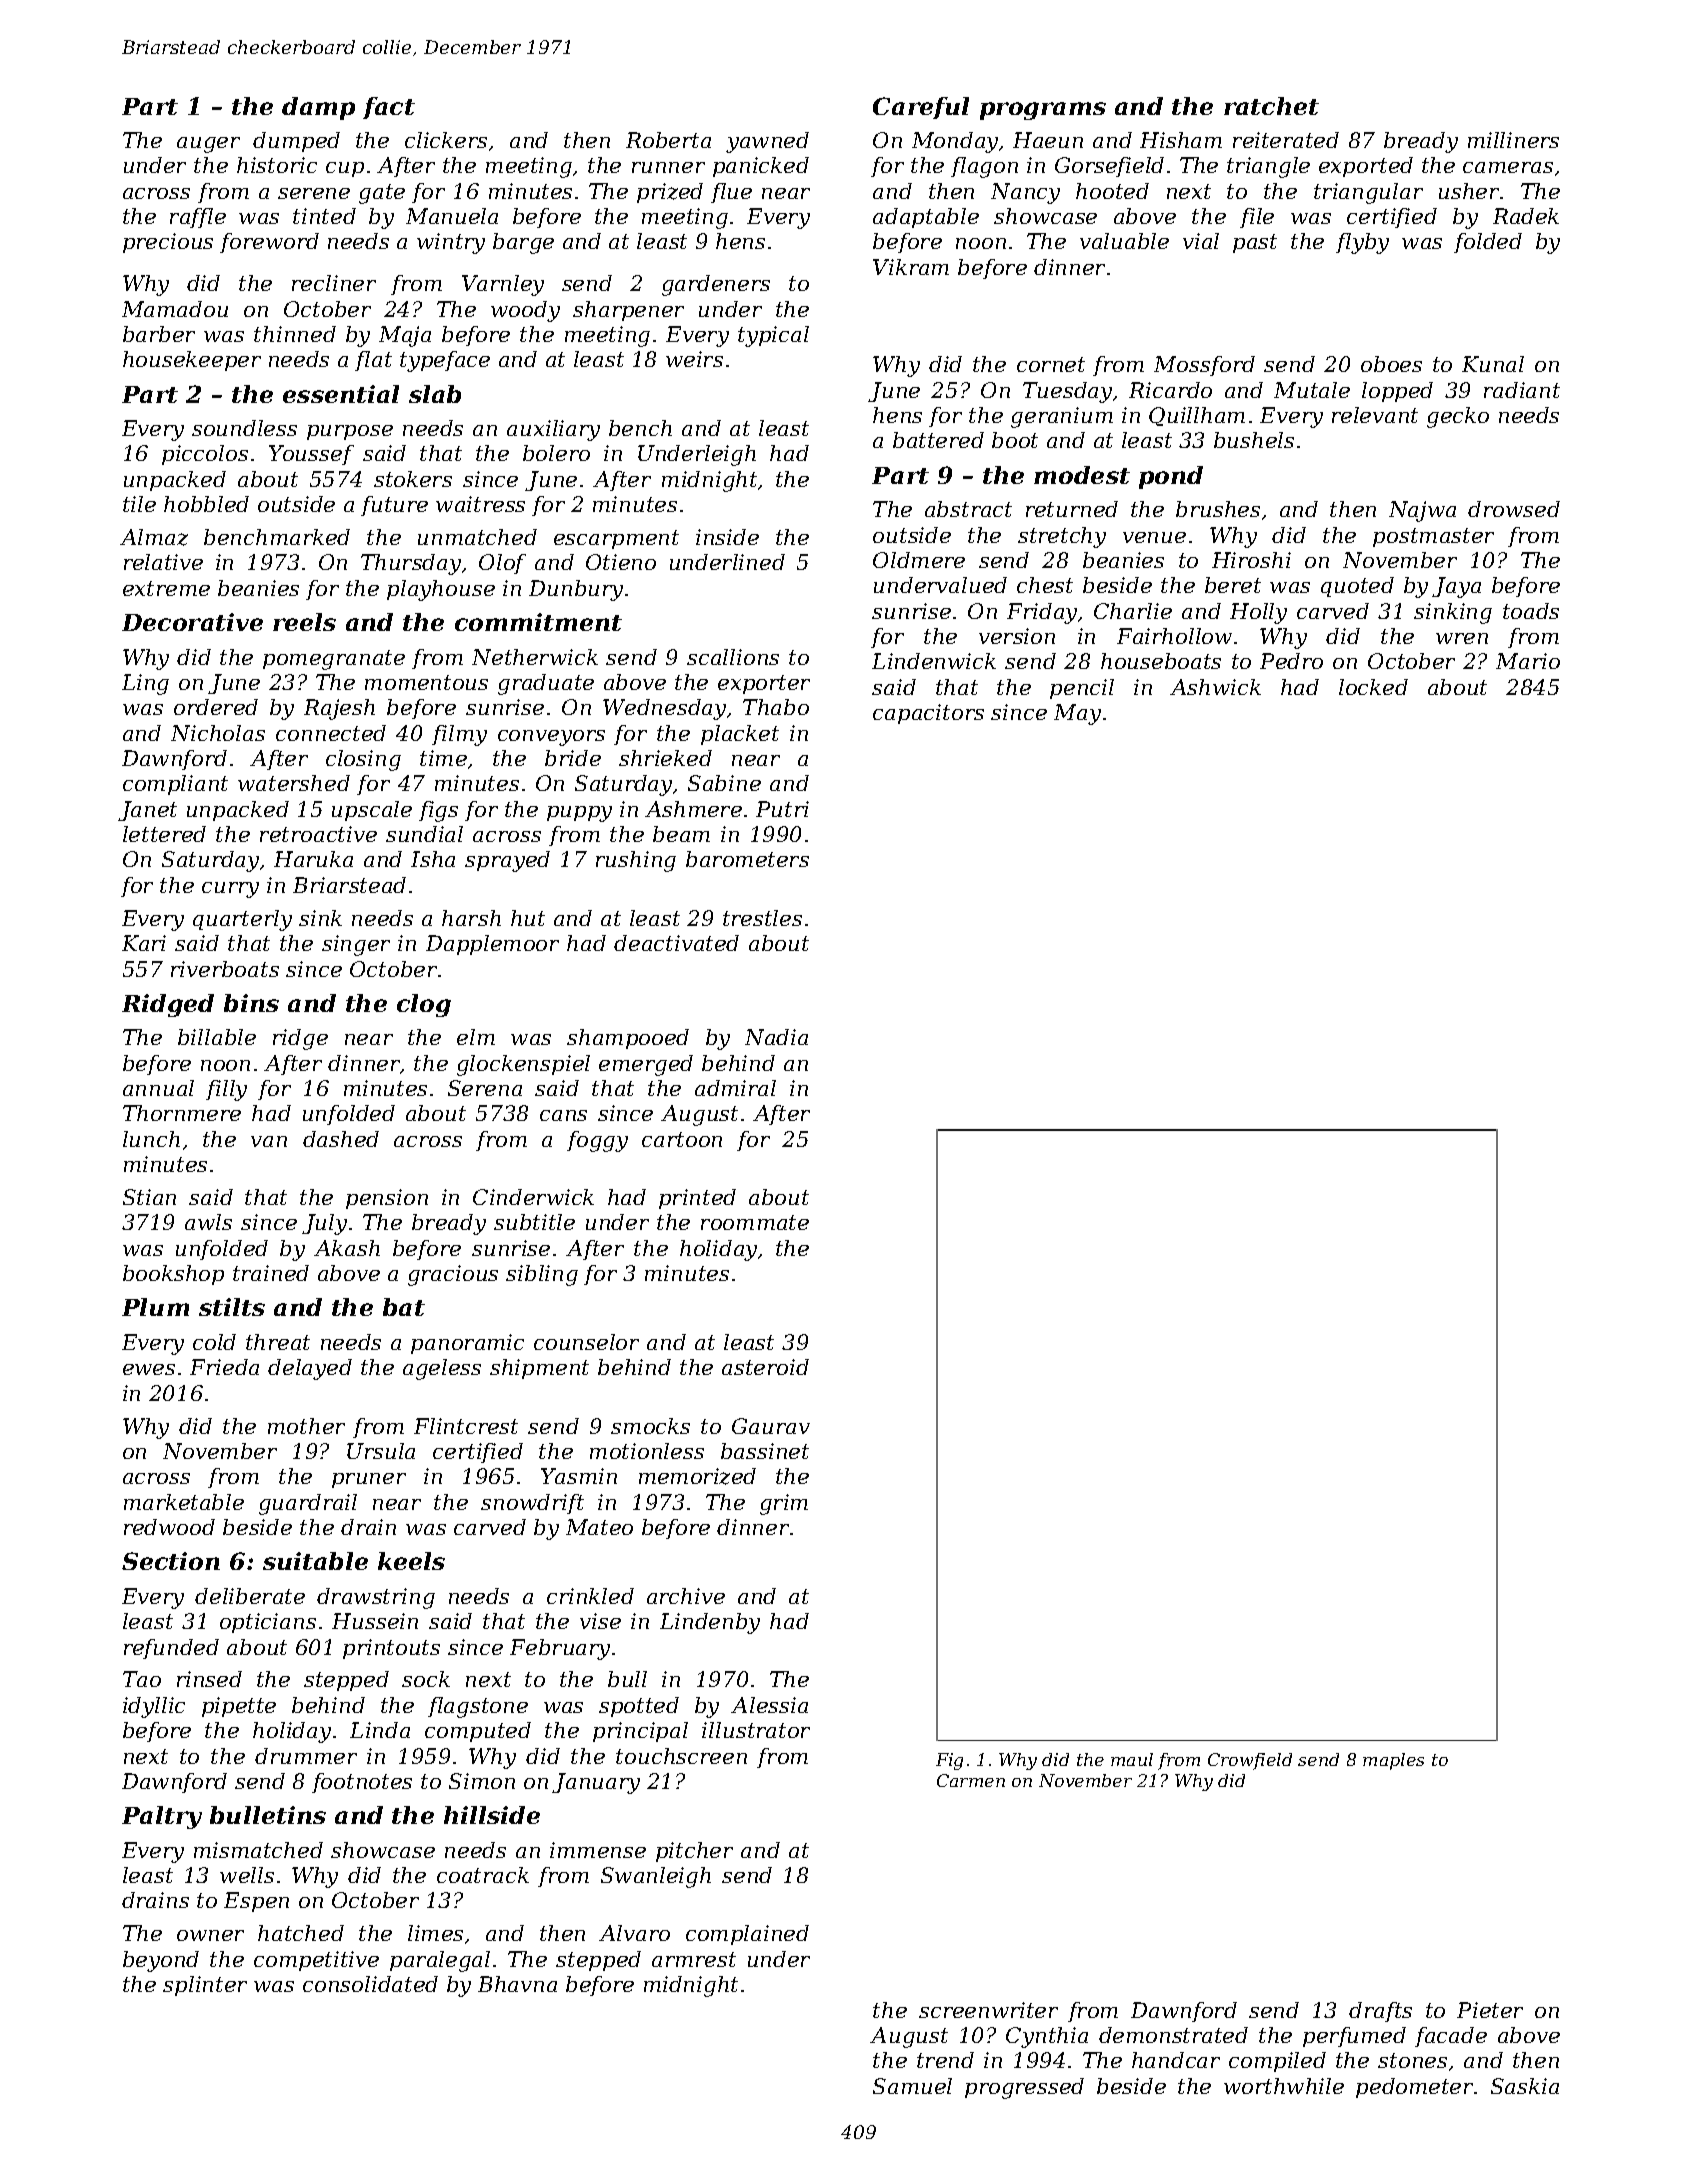 The height and width of the screenshot is (2178, 1683). What do you see at coordinates (911, 267) in the screenshot?
I see `Vikram` at bounding box center [911, 267].
